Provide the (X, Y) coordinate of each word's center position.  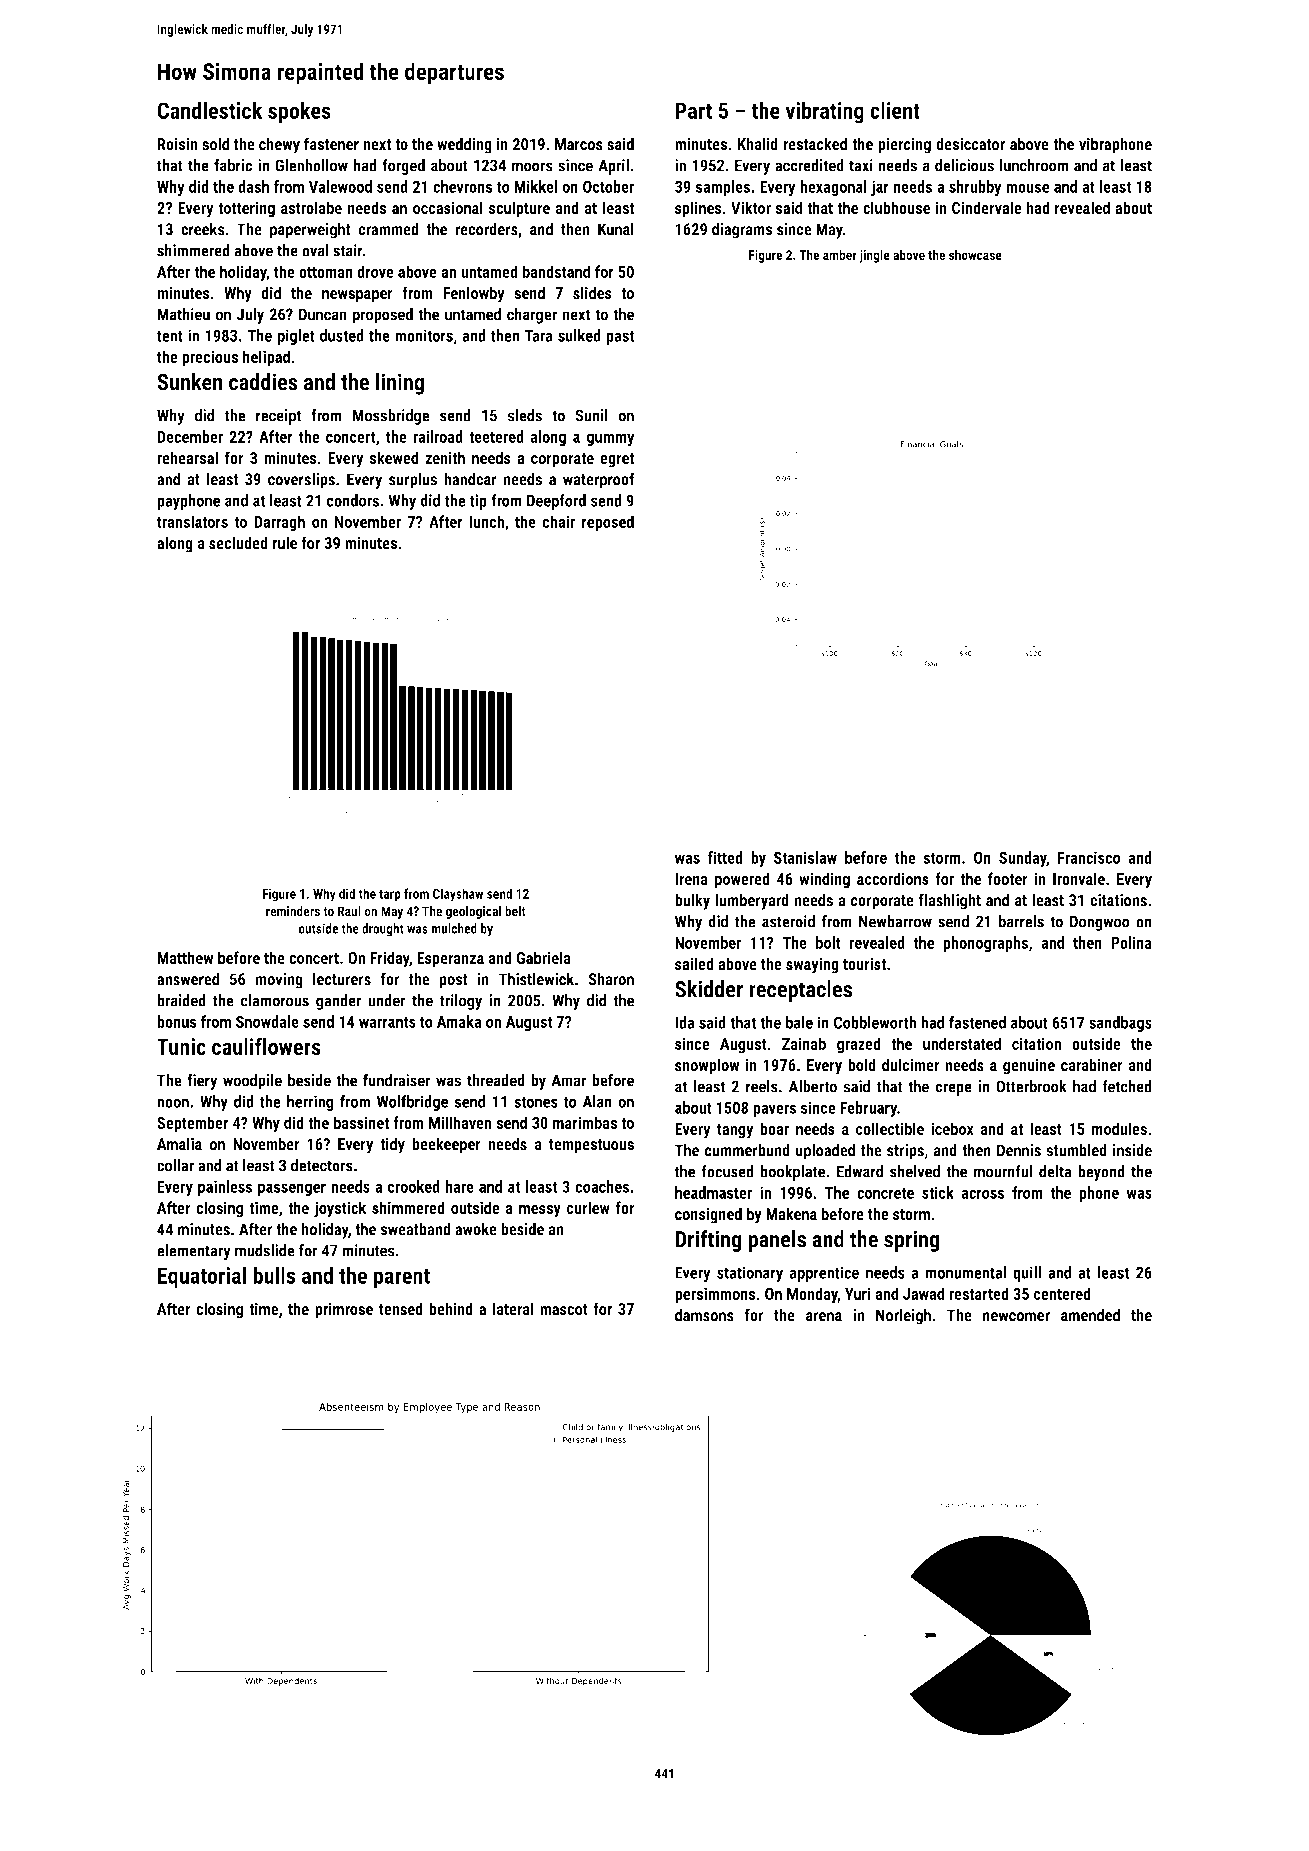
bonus (177, 1021)
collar (175, 1165)
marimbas (585, 1122)
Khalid (757, 144)
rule (284, 543)
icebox (952, 1128)
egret (617, 460)
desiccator (970, 144)
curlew (588, 1207)
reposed (608, 523)
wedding (464, 145)
